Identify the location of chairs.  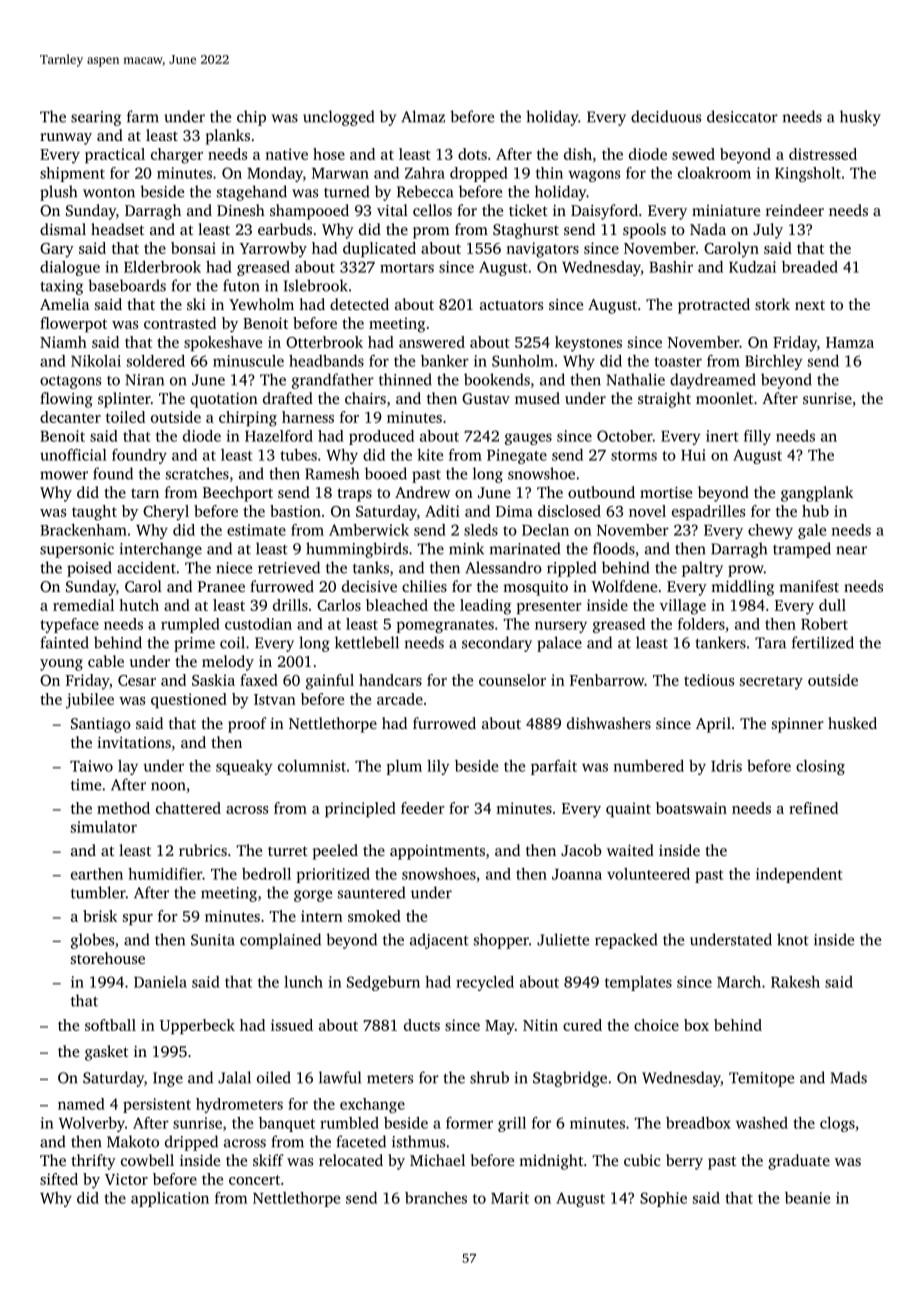
(365, 398).
